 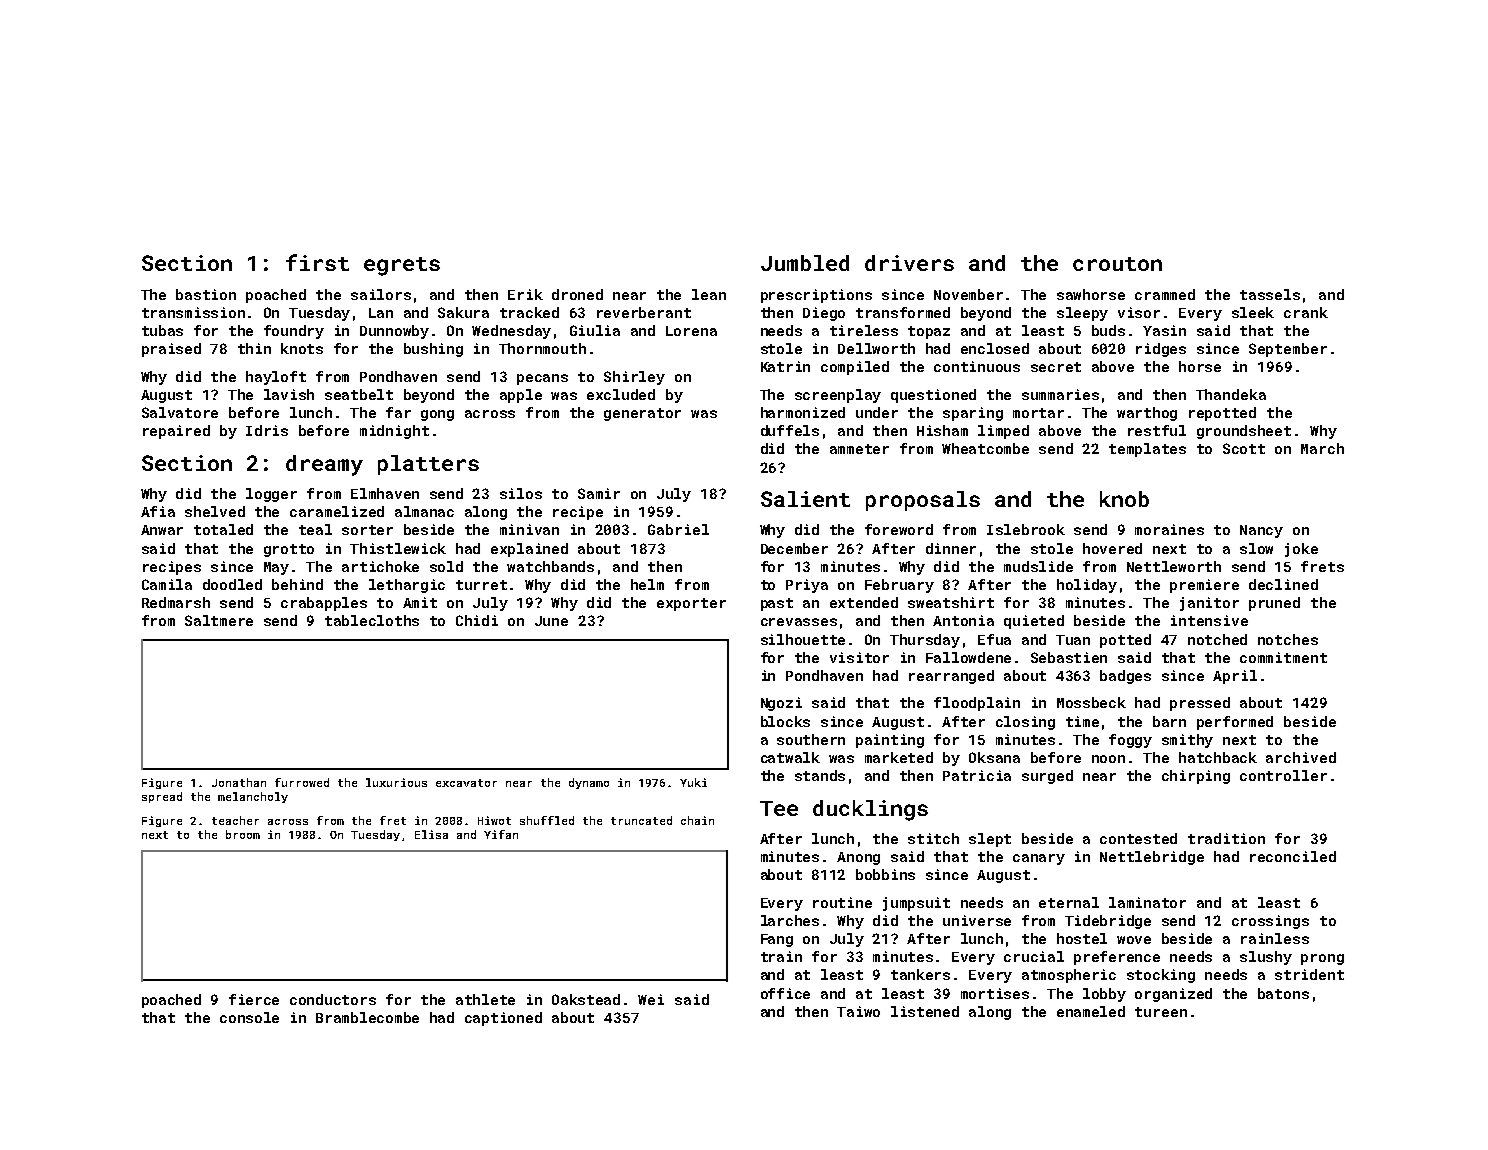 I want to click on captioned, so click(x=503, y=1019).
